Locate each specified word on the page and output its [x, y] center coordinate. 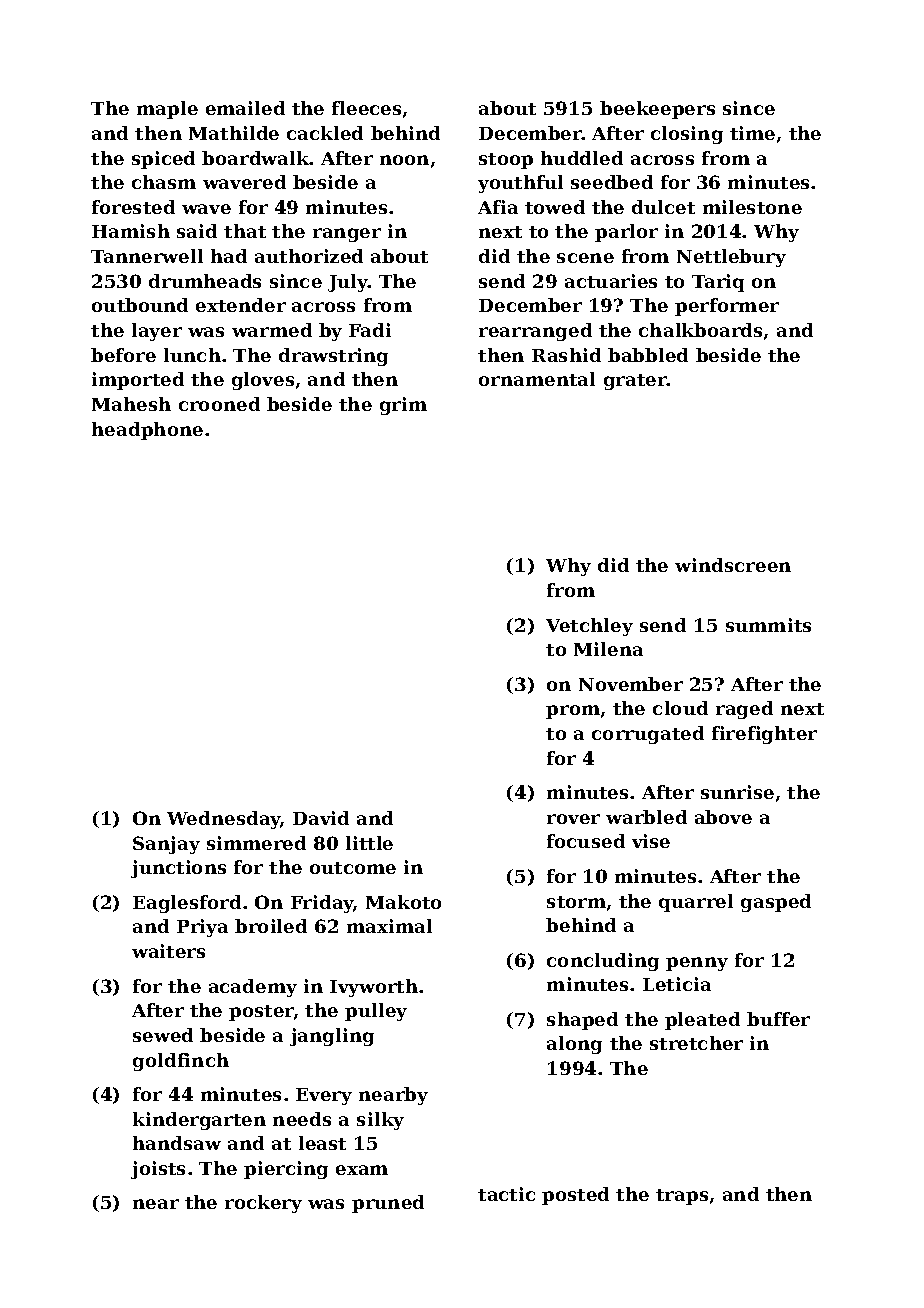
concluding [603, 962]
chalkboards [700, 330]
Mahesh [131, 404]
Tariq [718, 283]
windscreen [733, 565]
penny [697, 964]
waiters [168, 951]
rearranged [535, 332]
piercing [286, 1170]
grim [403, 406]
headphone [147, 431]
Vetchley [589, 627]
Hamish [131, 231]
